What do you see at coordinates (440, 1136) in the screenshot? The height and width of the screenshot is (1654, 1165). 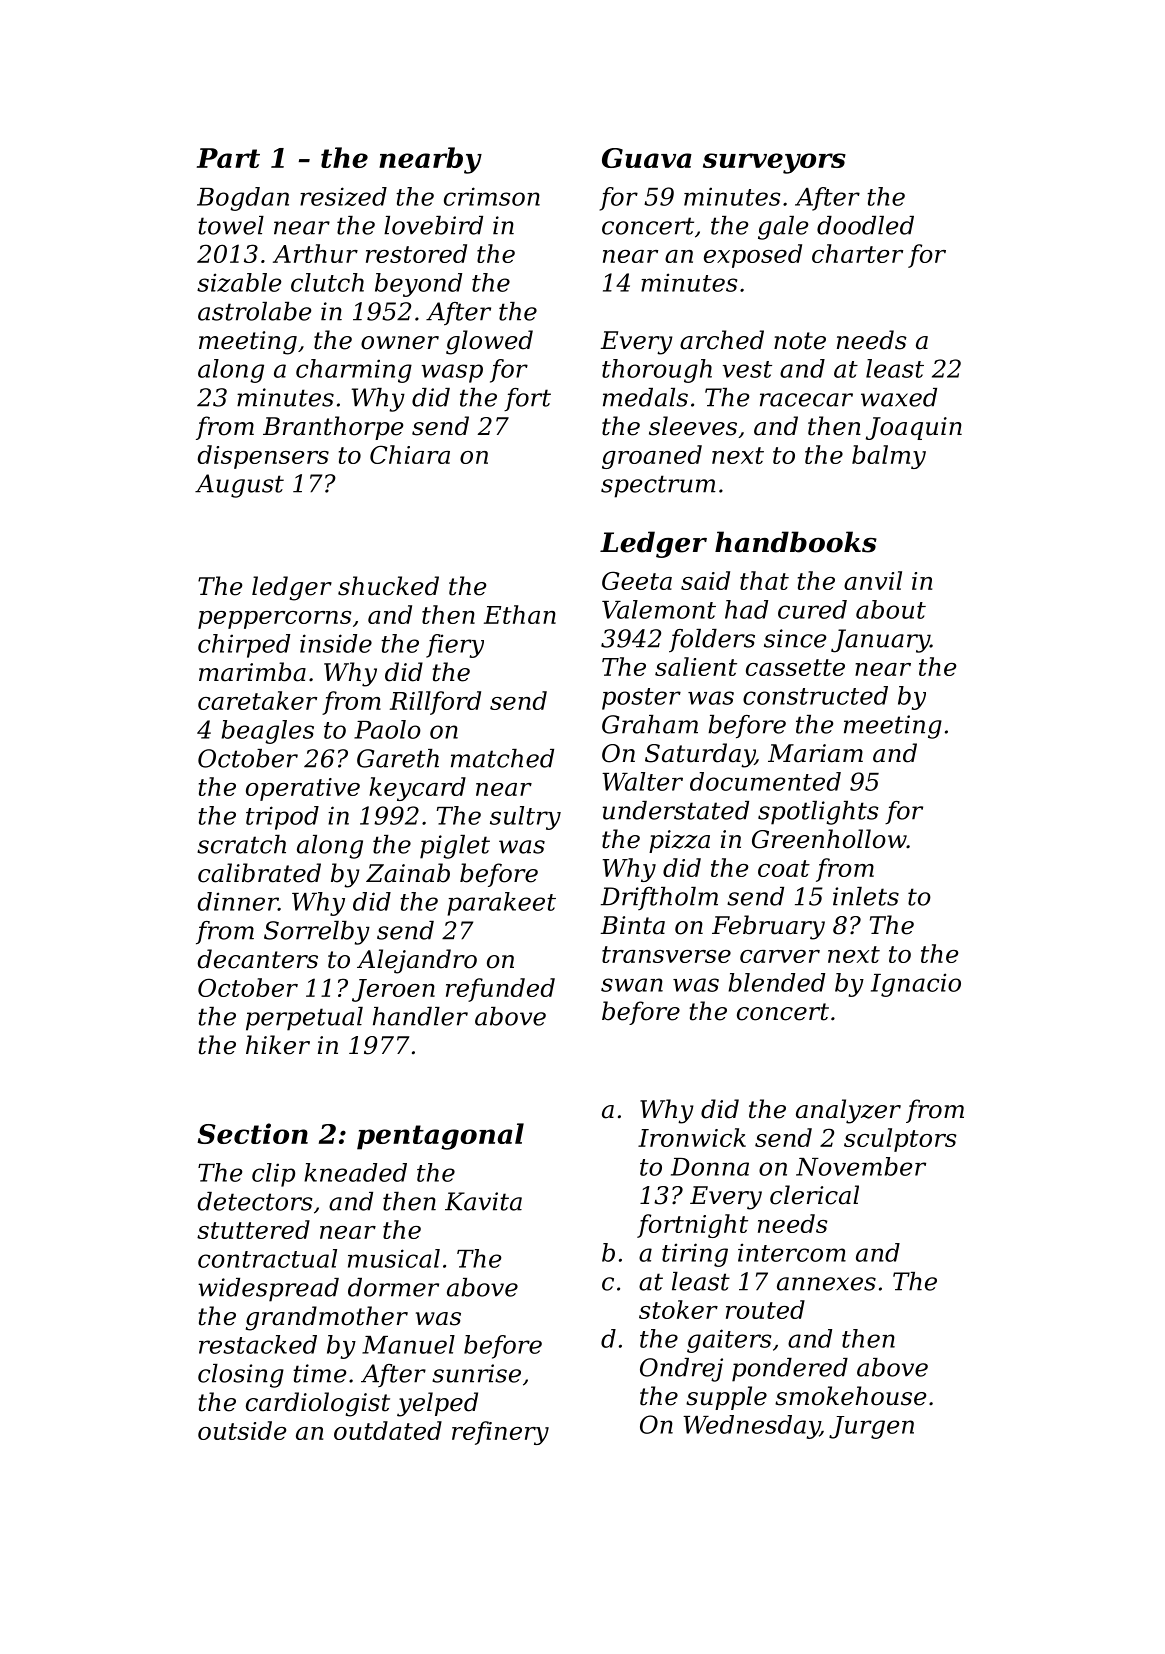 I see `pentagonal` at bounding box center [440, 1136].
